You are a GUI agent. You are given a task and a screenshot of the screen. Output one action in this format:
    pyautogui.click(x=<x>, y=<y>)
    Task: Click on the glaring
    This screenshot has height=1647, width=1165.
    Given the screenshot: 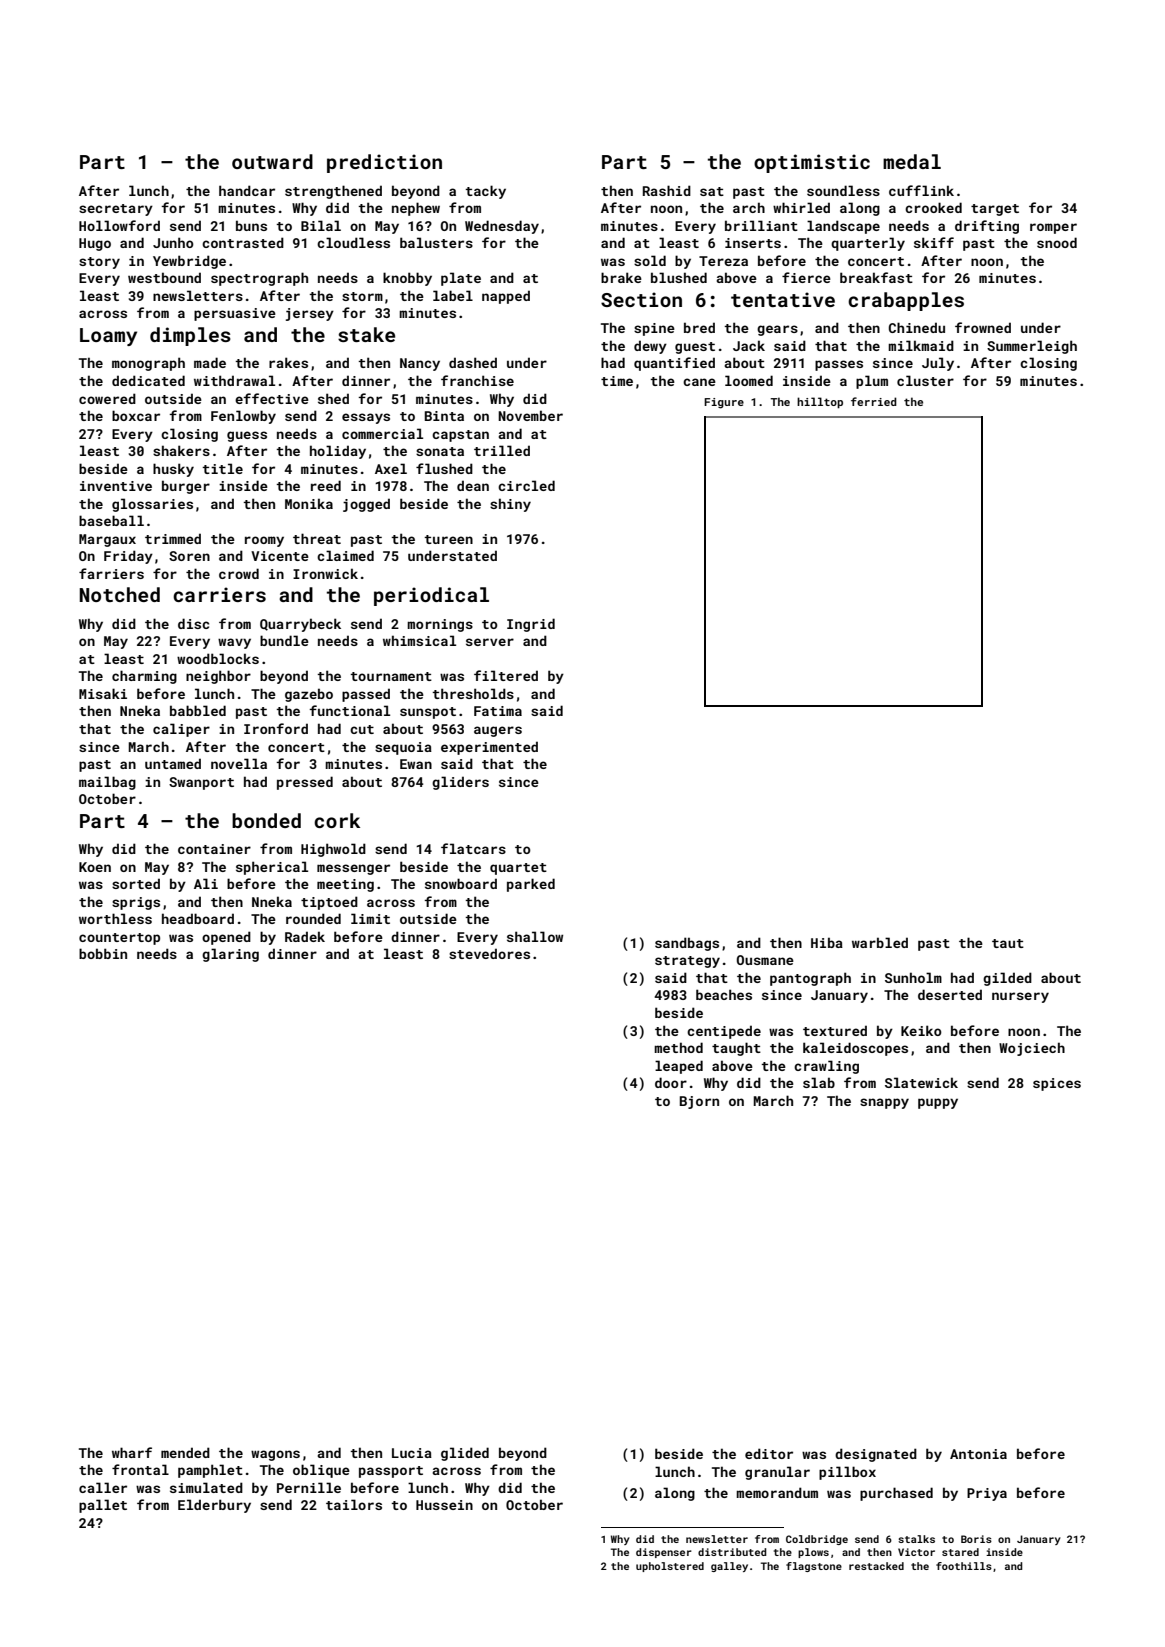 What is the action you would take?
    pyautogui.click(x=230, y=955)
